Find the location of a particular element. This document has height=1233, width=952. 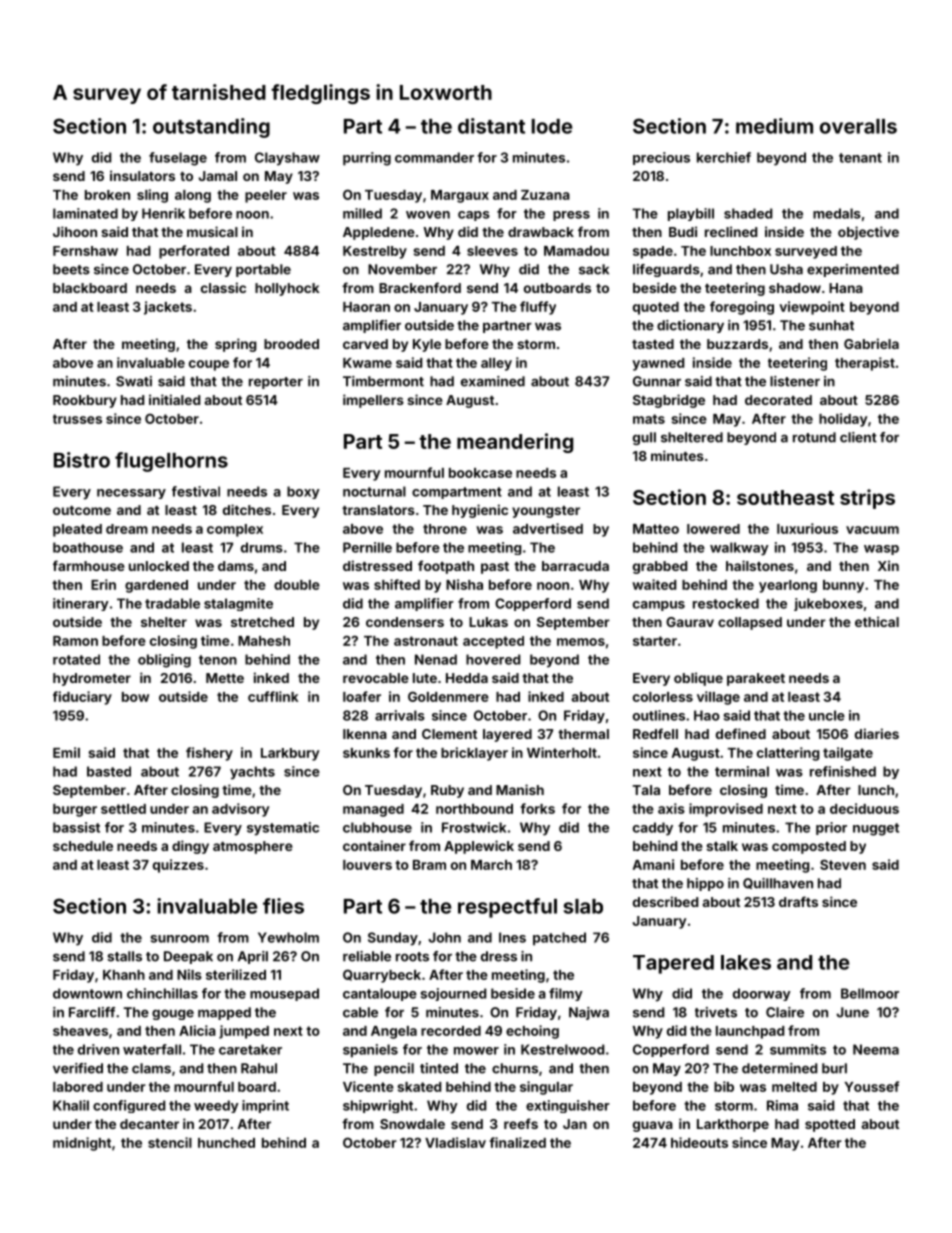

insulators is located at coordinates (142, 175).
